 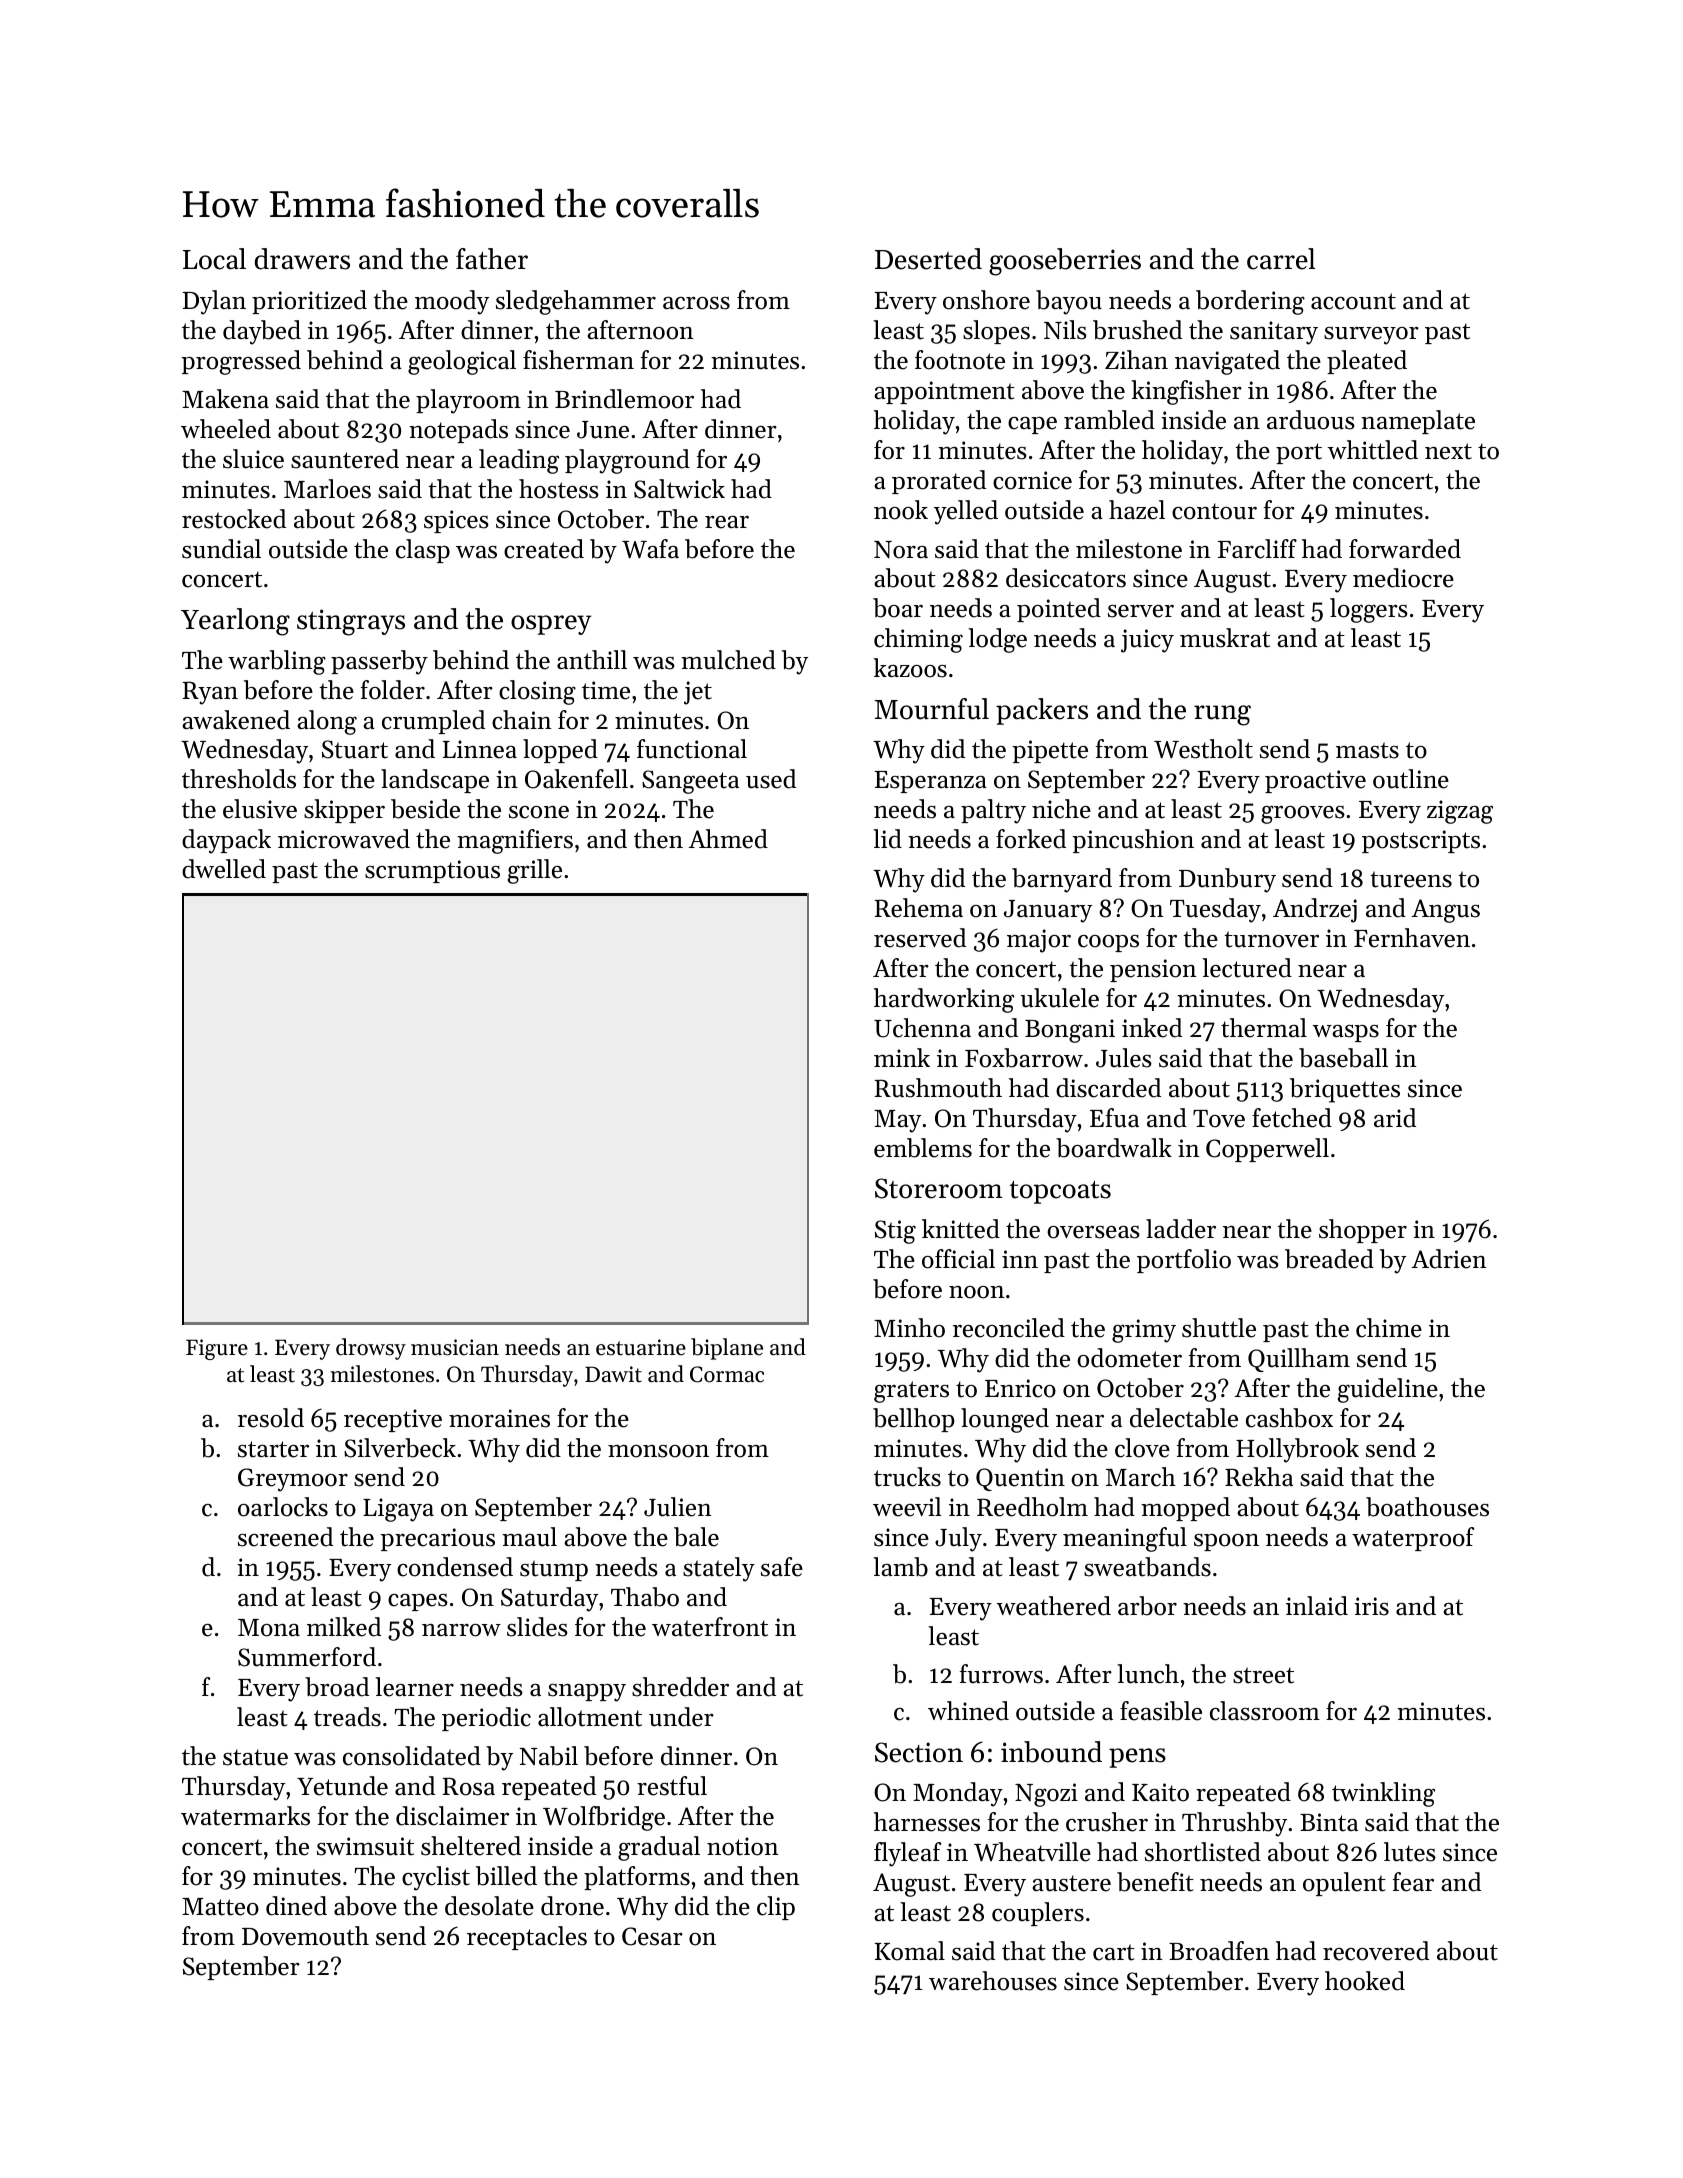 I want to click on masts, so click(x=1367, y=750).
